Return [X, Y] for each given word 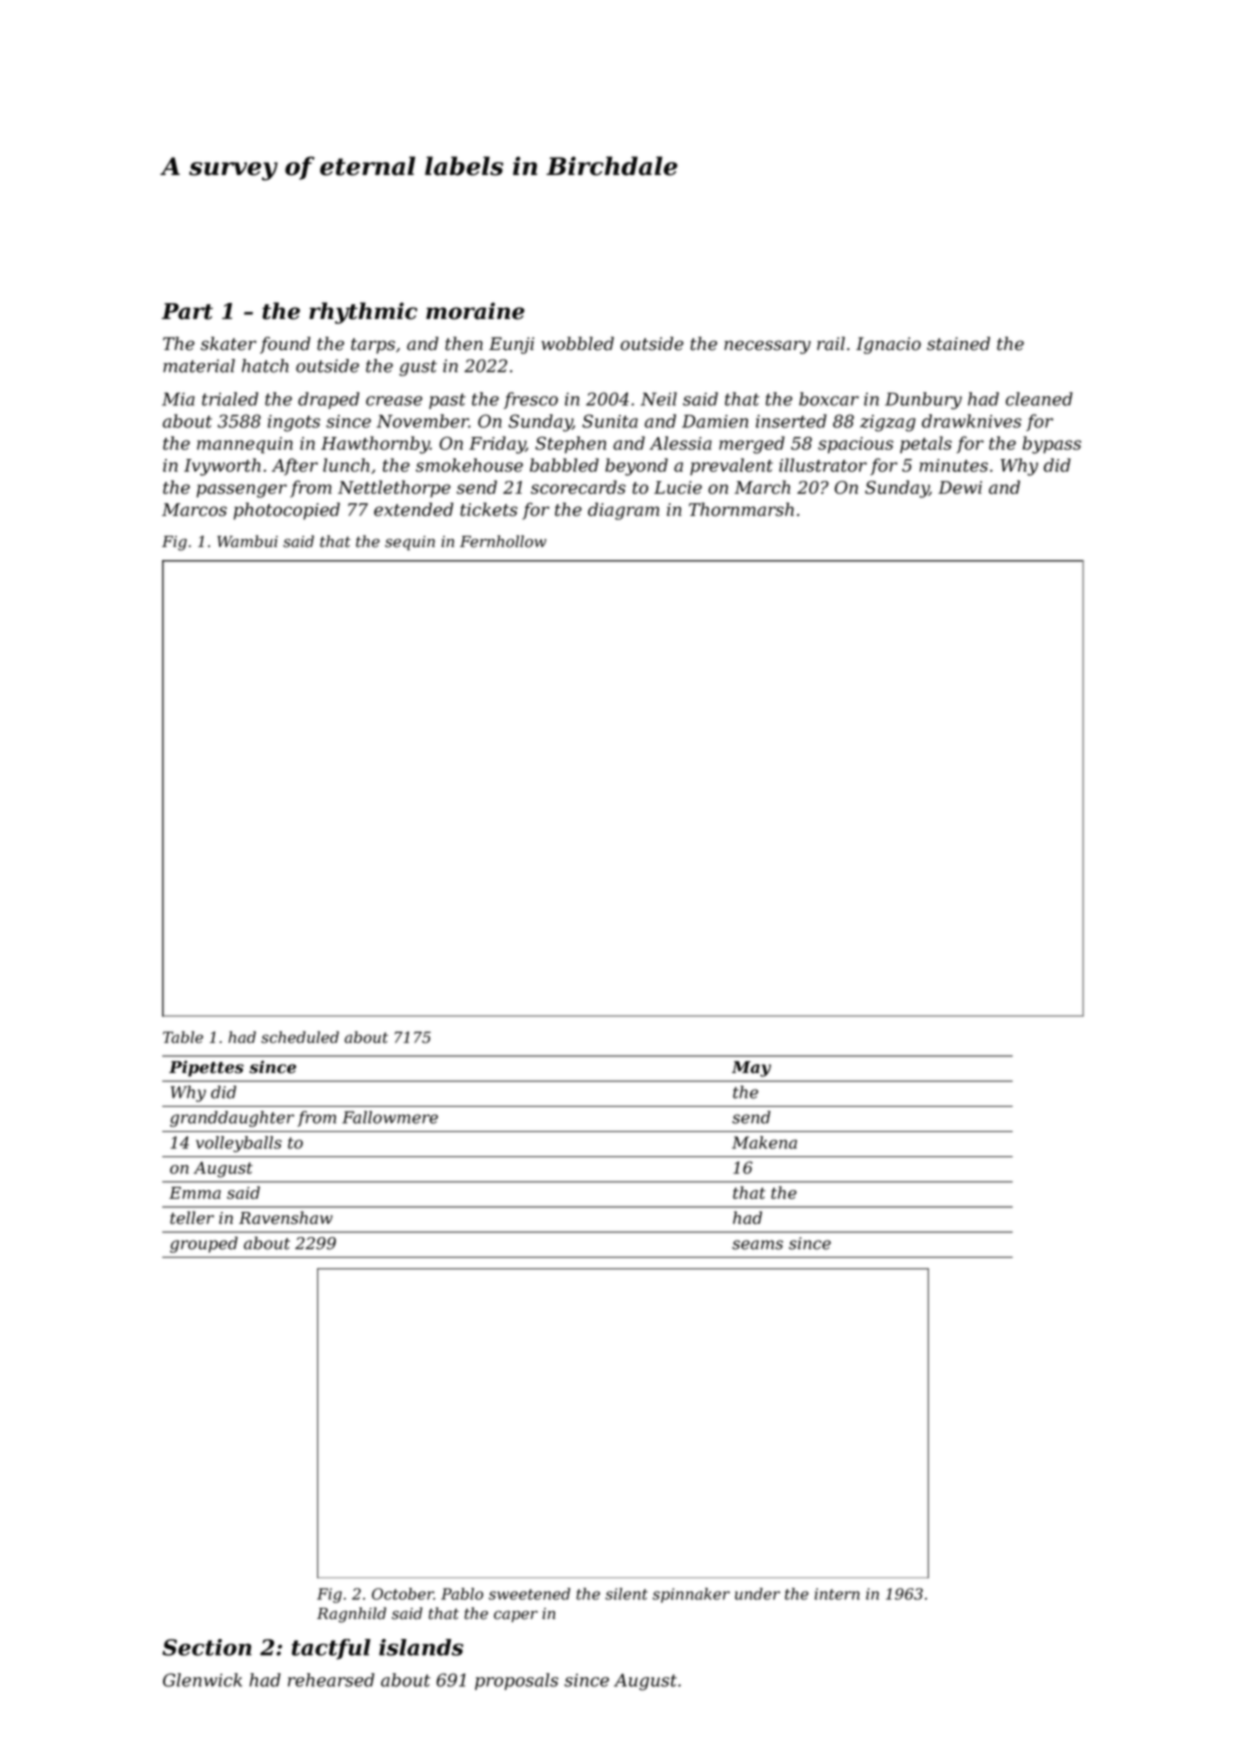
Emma [195, 1193]
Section [207, 1647]
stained [958, 344]
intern [837, 1594]
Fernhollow [503, 541]
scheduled [300, 1037]
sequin [410, 543]
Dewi [960, 487]
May [751, 1069]
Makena [764, 1142]
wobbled [577, 344]
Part [187, 311]
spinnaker [691, 1595]
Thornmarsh [741, 509]
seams [757, 1245]
